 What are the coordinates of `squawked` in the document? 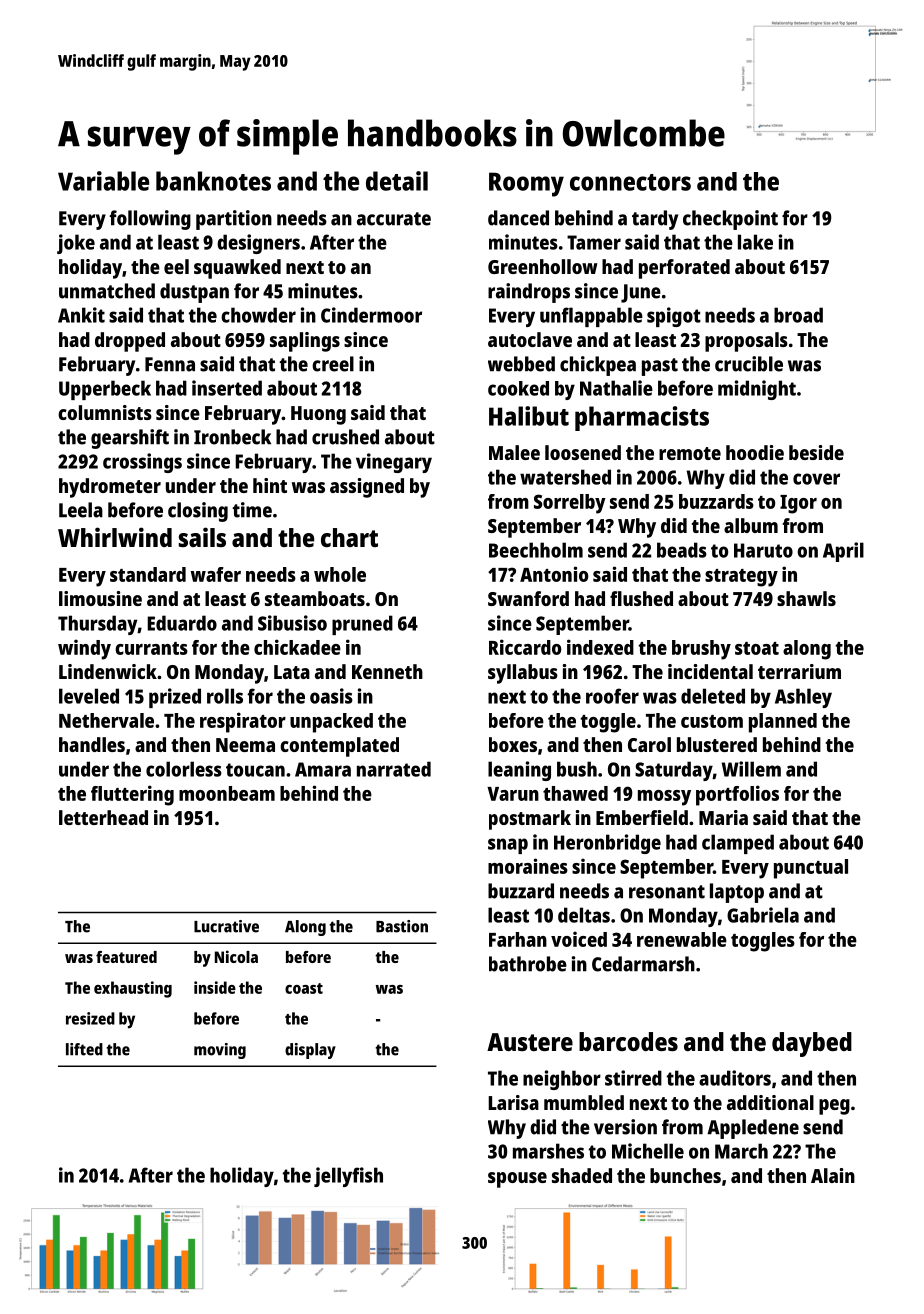 It's located at (237, 269).
